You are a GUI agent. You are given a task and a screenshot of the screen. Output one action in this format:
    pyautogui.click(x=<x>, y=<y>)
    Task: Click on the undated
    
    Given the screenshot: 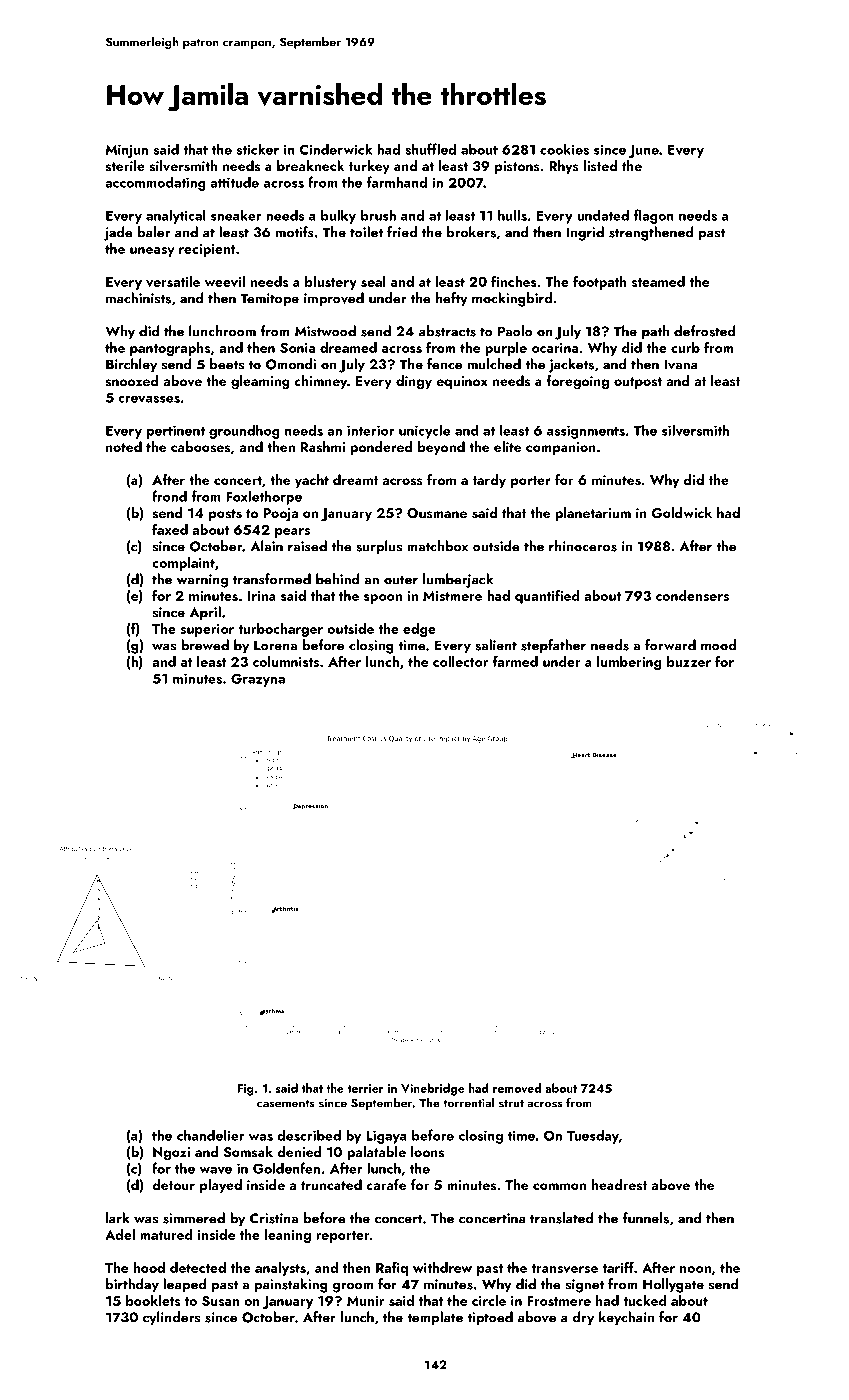 What is the action you would take?
    pyautogui.click(x=603, y=215)
